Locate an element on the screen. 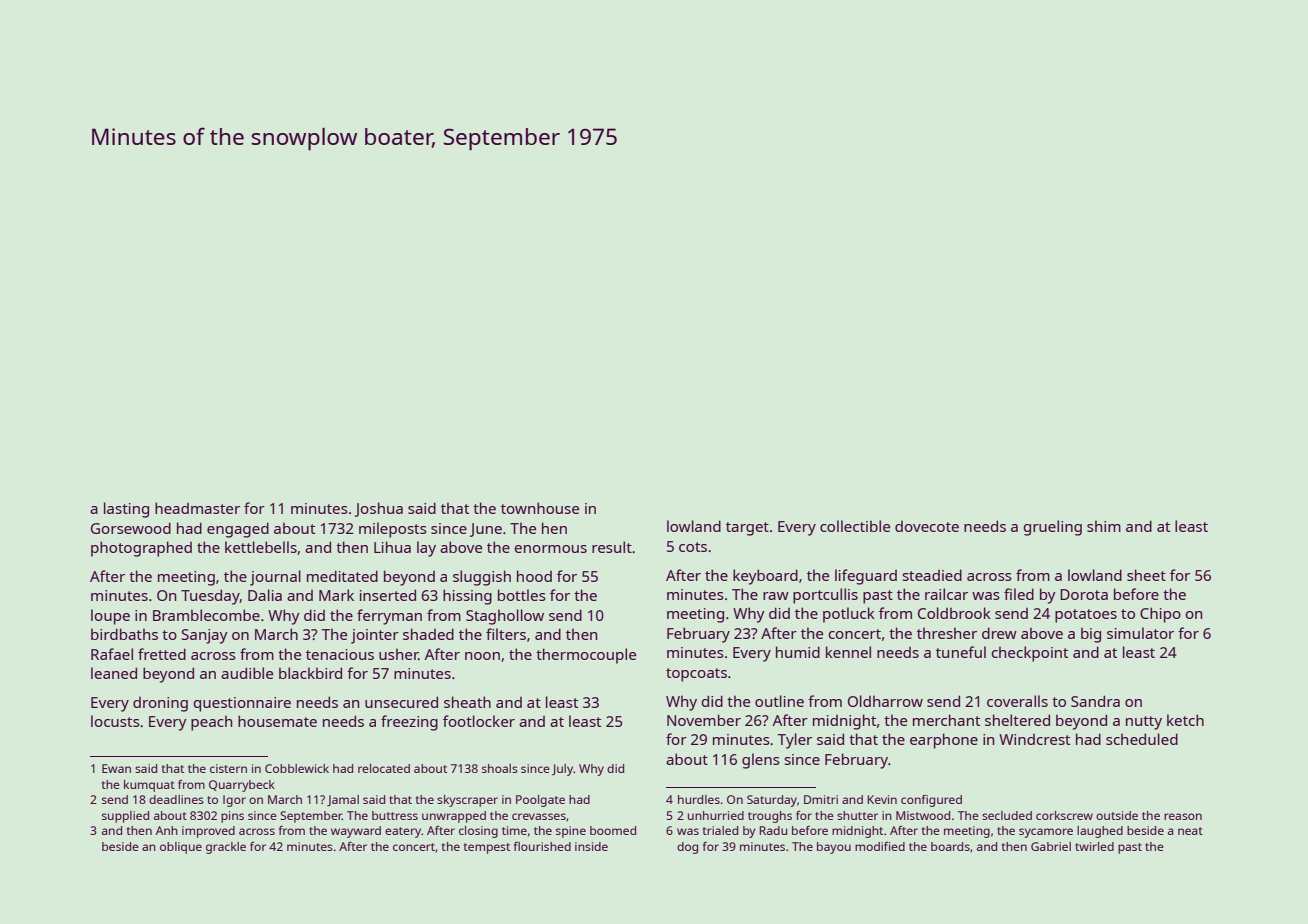  checkpoint is located at coordinates (1029, 654).
